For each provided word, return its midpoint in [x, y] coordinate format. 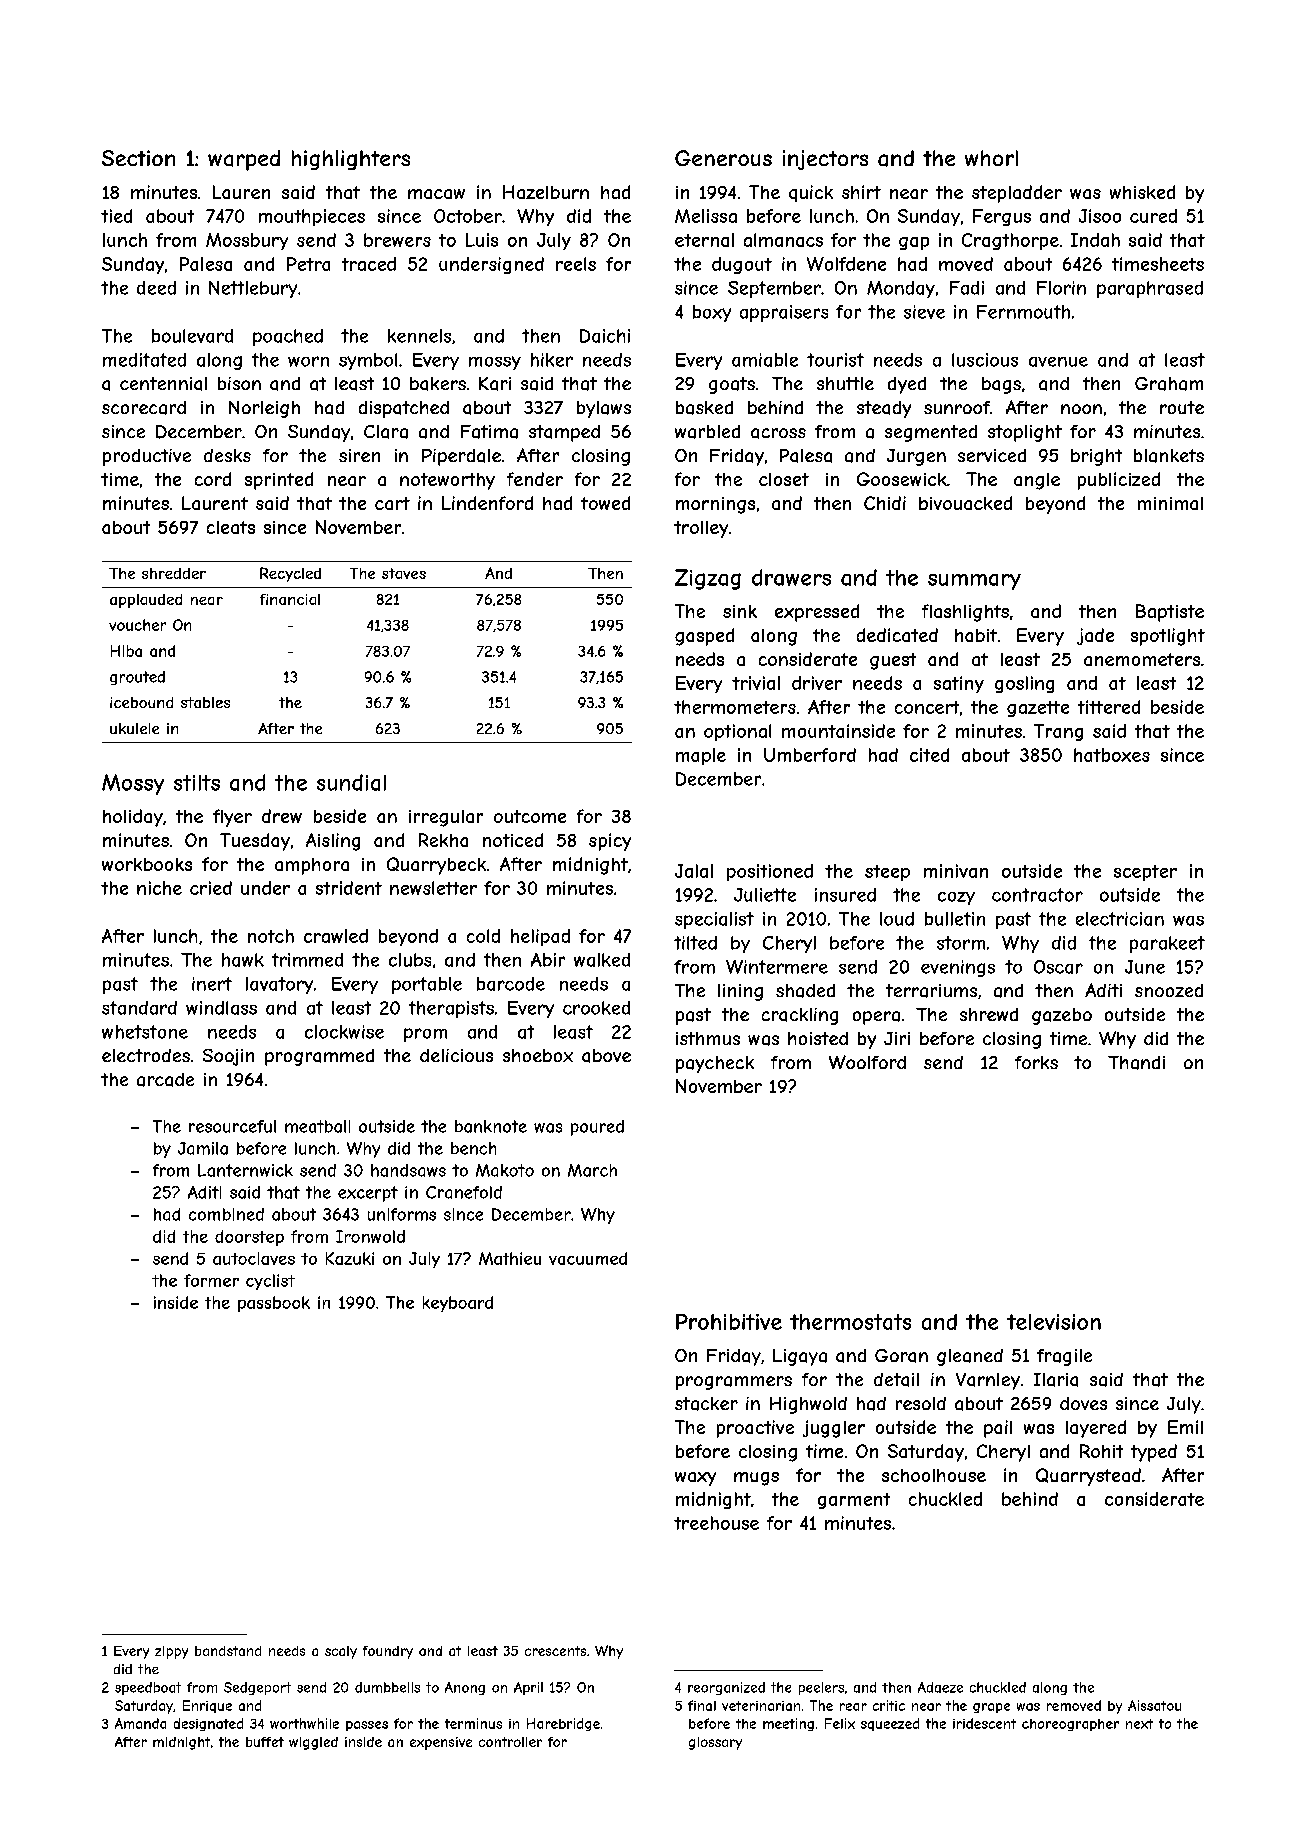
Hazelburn [546, 192]
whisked [1142, 192]
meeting [788, 1724]
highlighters [351, 160]
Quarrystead [1088, 1477]
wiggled [313, 1743]
